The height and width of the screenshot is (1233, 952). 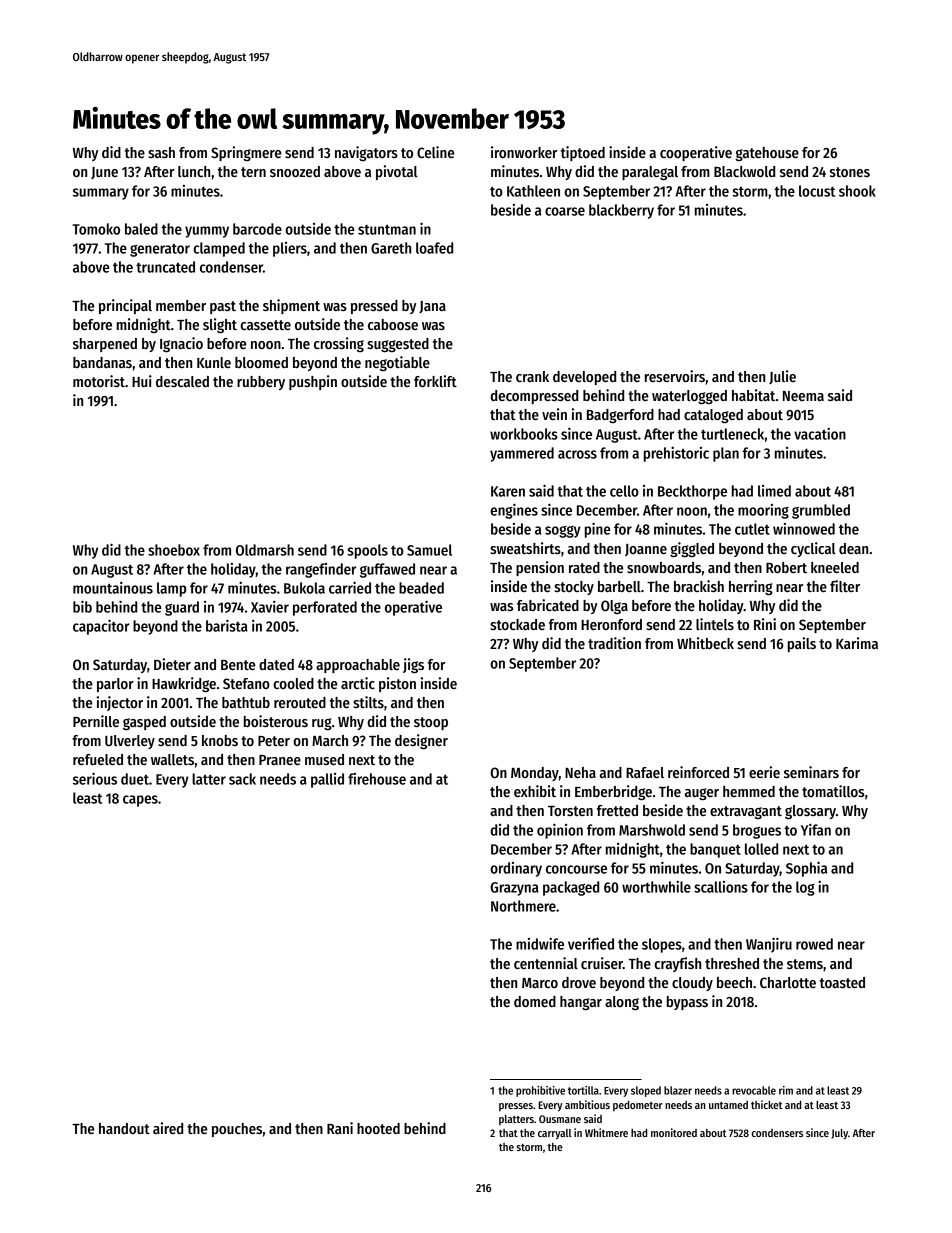 What do you see at coordinates (857, 191) in the screenshot?
I see `shook` at bounding box center [857, 191].
